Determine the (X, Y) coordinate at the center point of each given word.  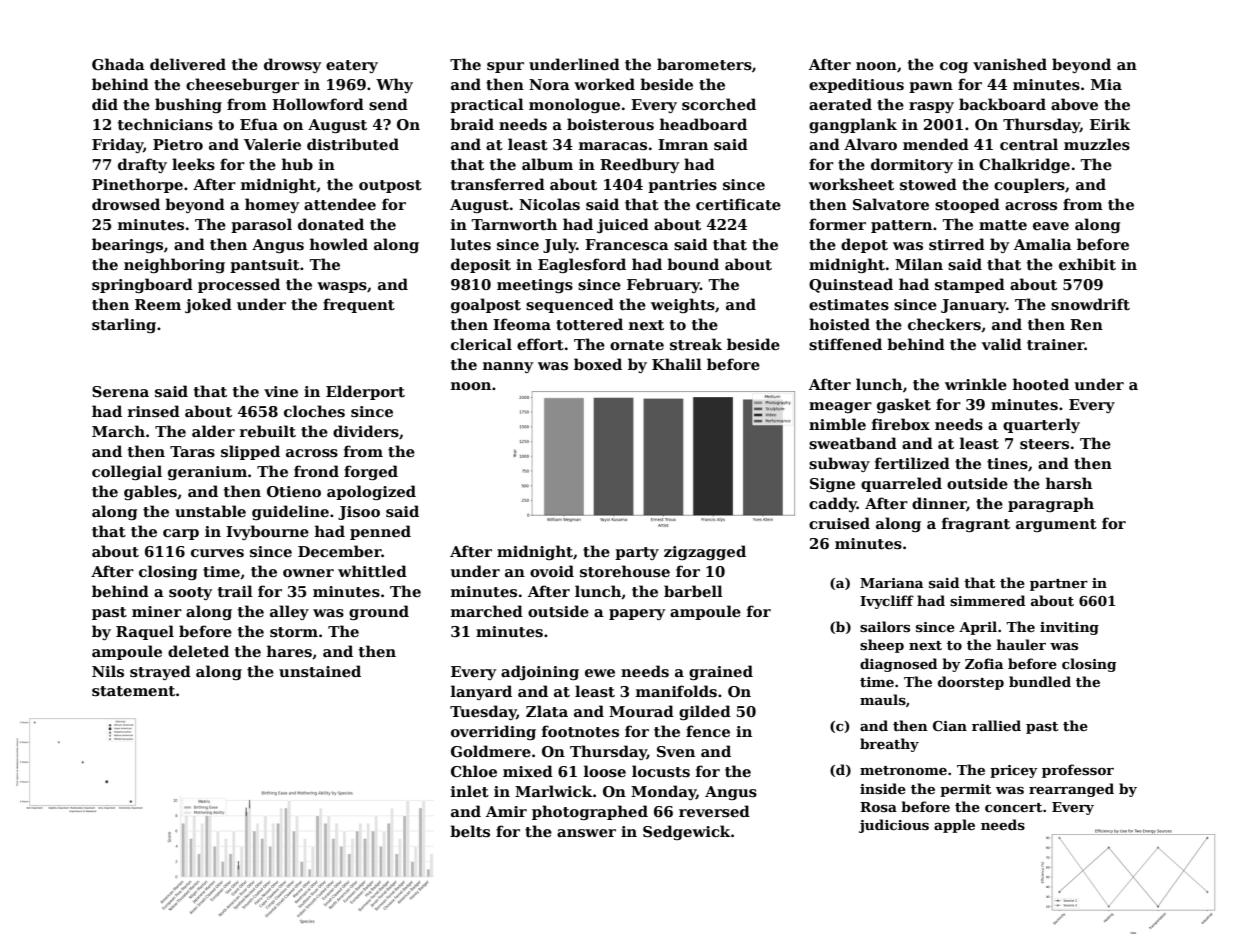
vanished (1010, 64)
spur (505, 67)
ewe (600, 673)
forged (371, 472)
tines (1007, 463)
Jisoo (359, 513)
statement (133, 691)
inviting (1069, 628)
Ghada (118, 64)
